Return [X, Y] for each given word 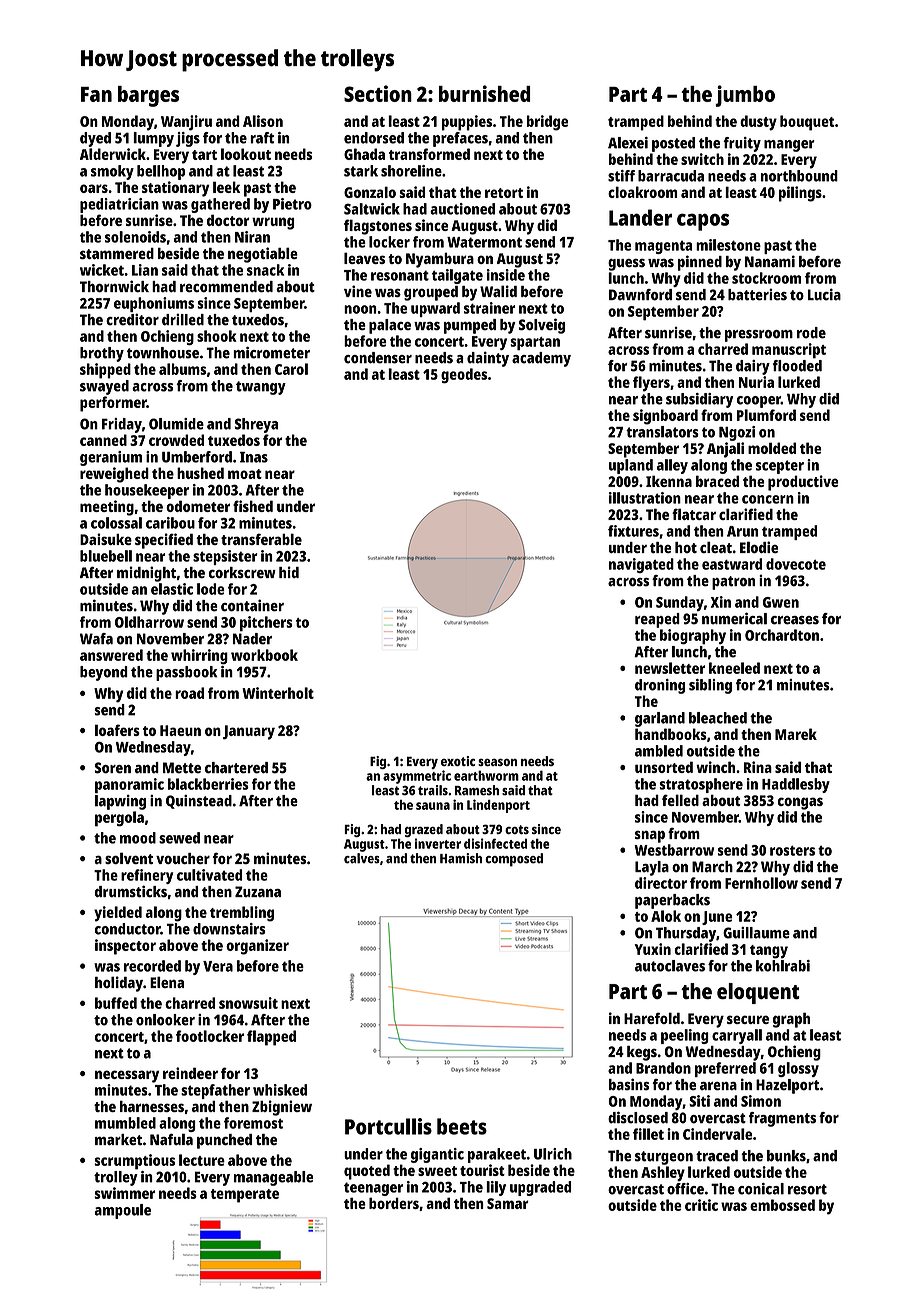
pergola [119, 819]
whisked [280, 1090]
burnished [484, 93]
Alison [263, 121]
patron [733, 583]
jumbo [745, 96]
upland [631, 466]
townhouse [163, 353]
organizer [257, 947]
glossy [798, 1069]
